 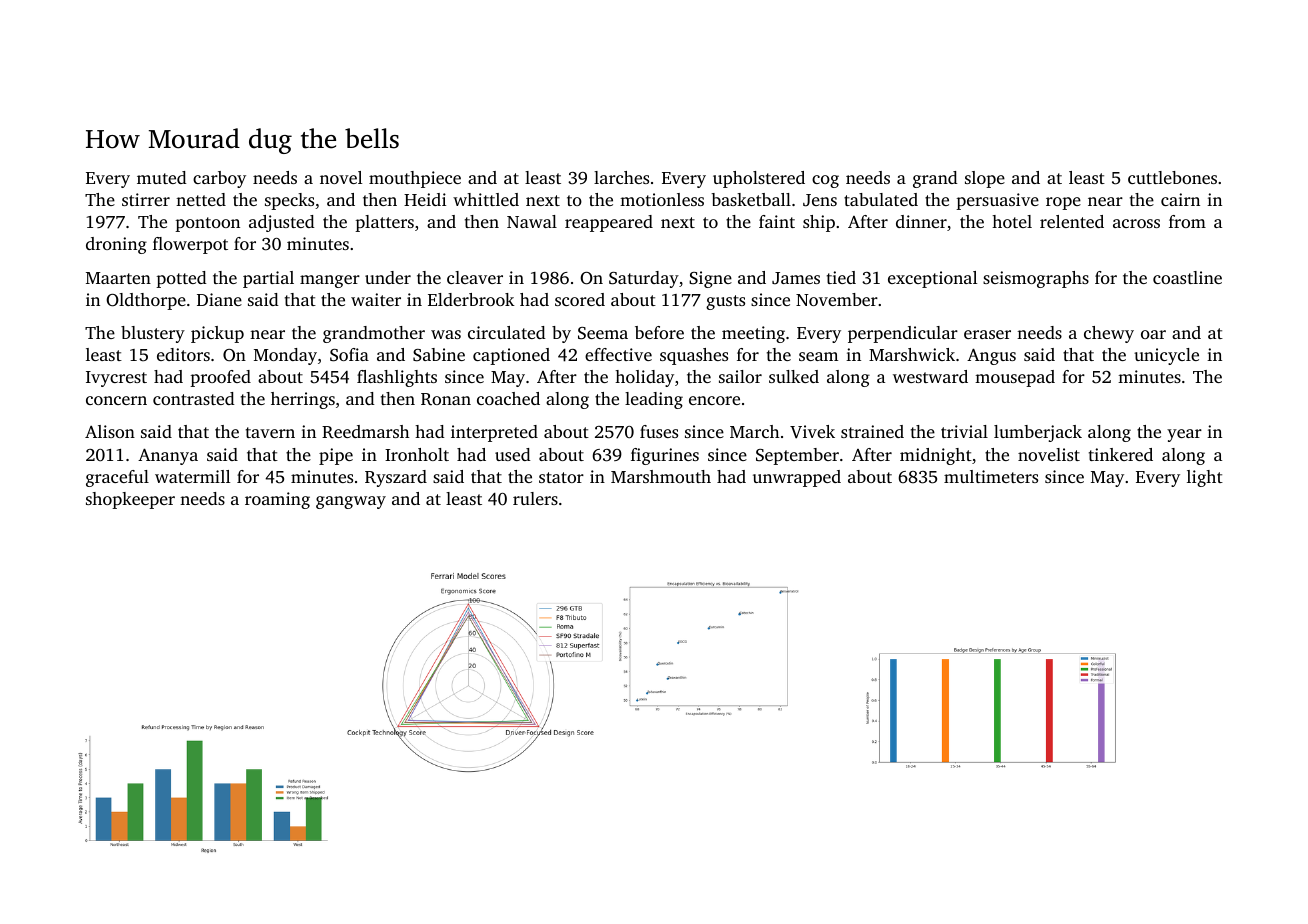 What do you see at coordinates (116, 400) in the screenshot?
I see `concern` at bounding box center [116, 400].
